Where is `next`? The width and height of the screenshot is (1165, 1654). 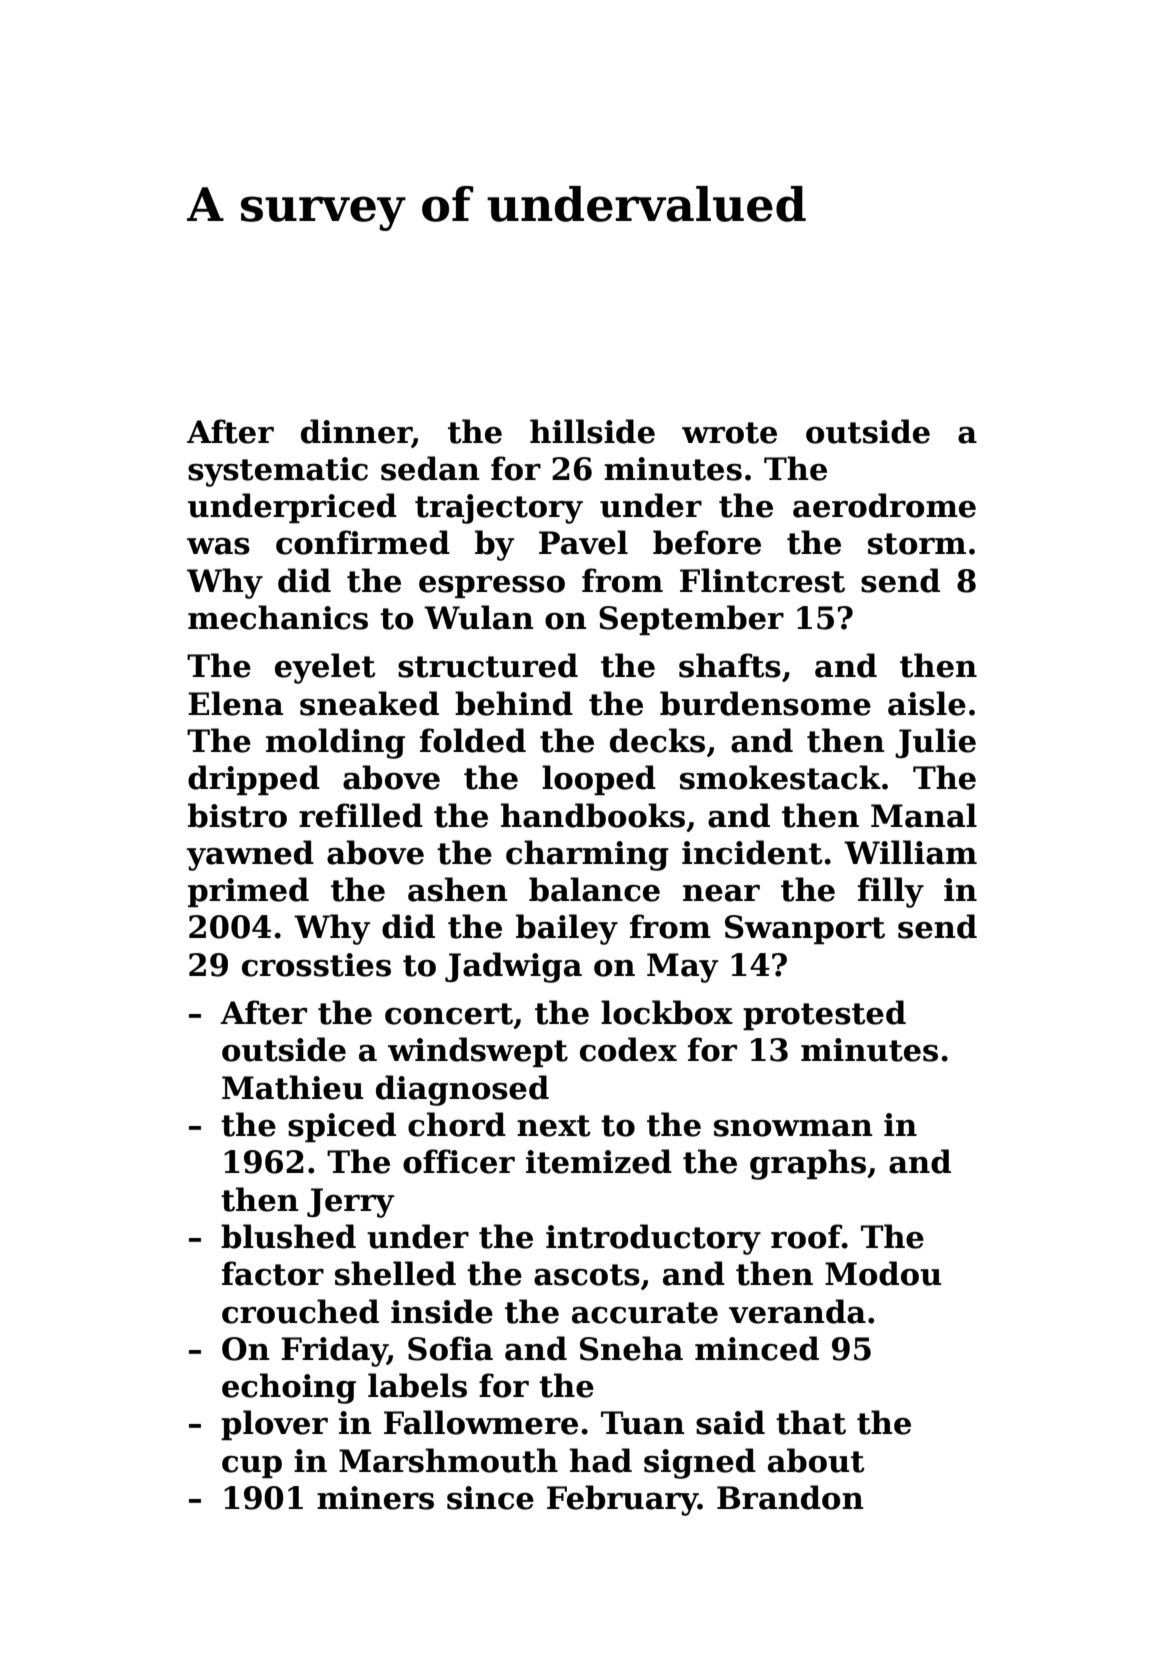
next is located at coordinates (554, 1126).
